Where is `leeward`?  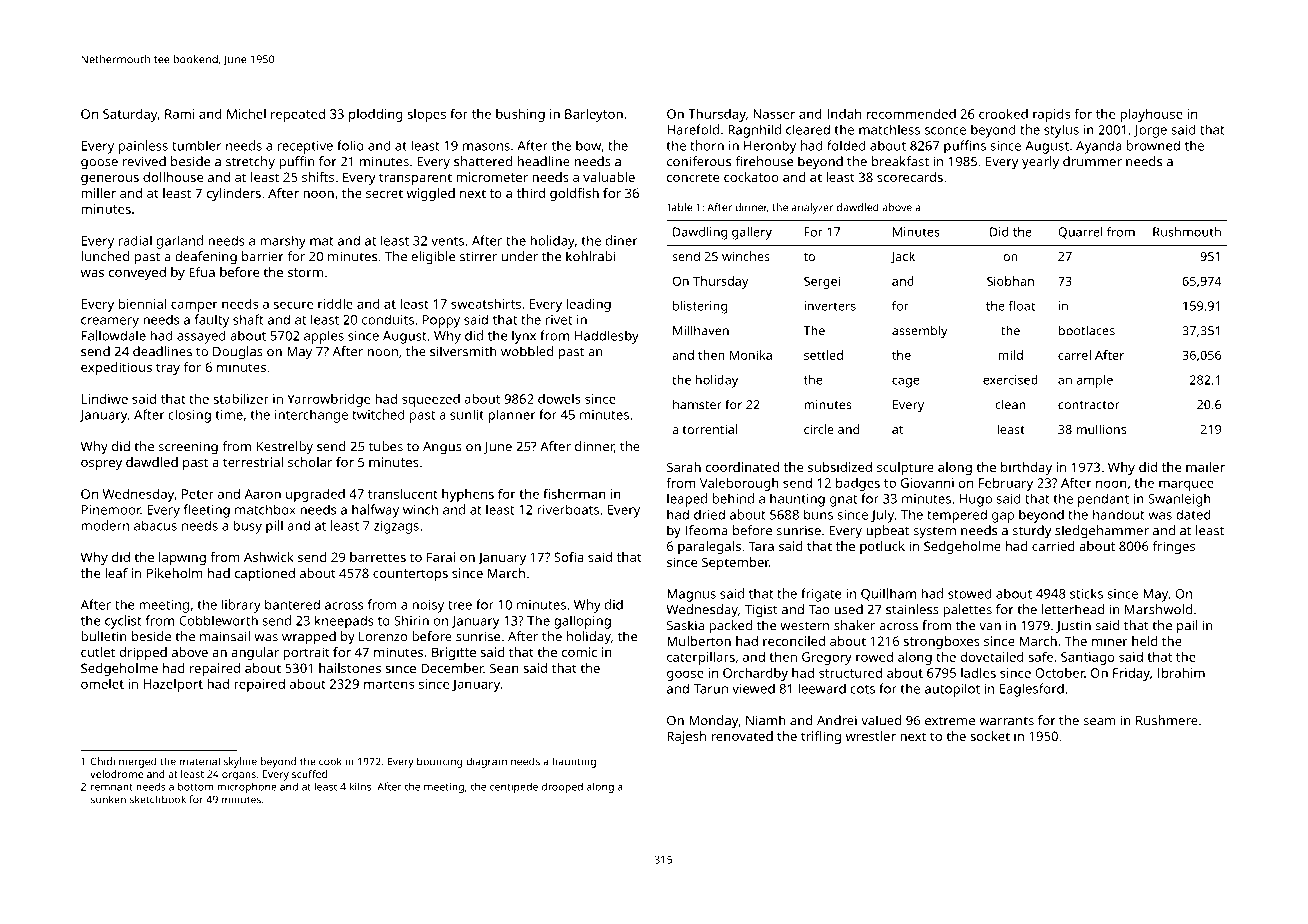 leeward is located at coordinates (822, 688).
